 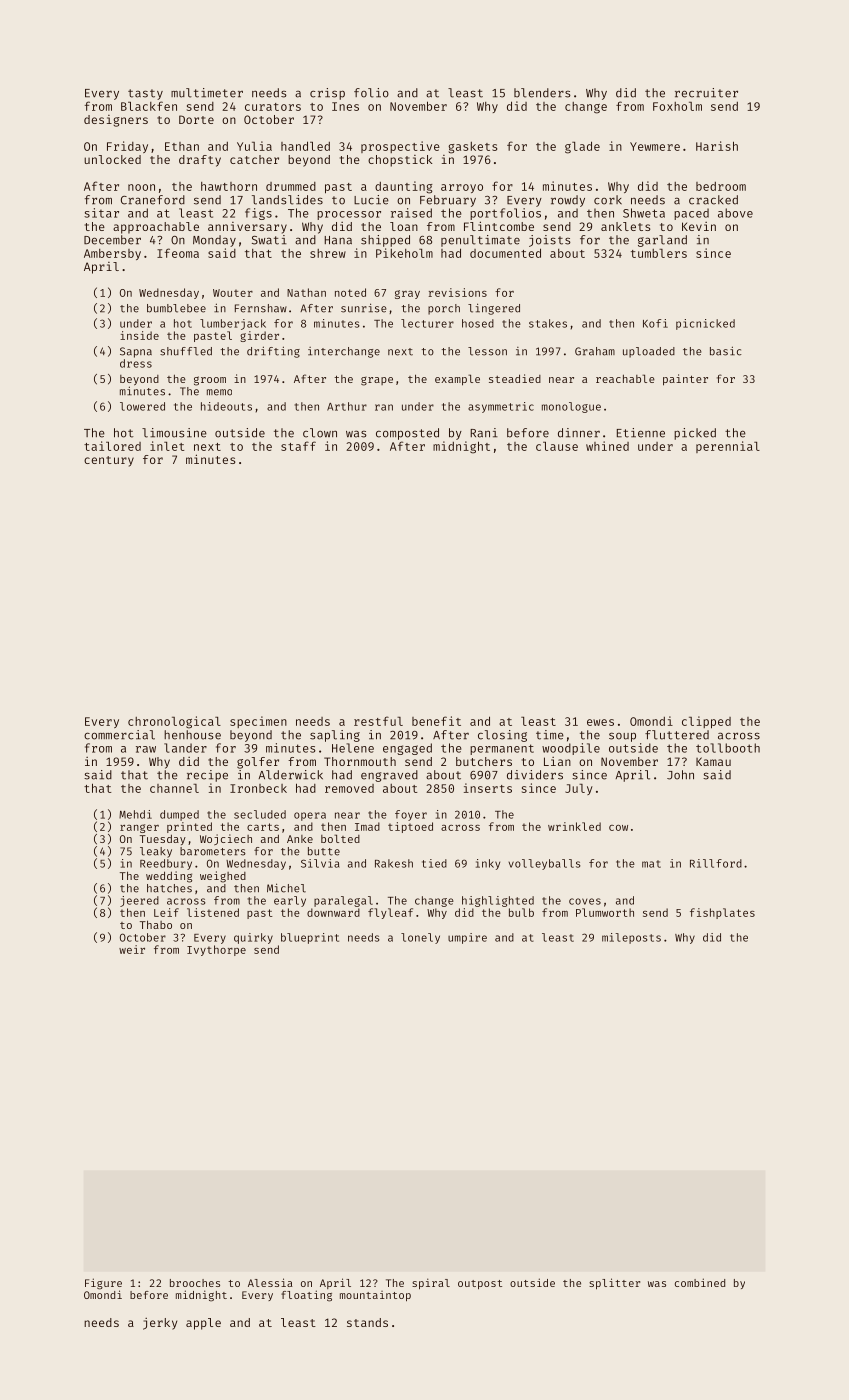 What do you see at coordinates (728, 447) in the document?
I see `perennial` at bounding box center [728, 447].
